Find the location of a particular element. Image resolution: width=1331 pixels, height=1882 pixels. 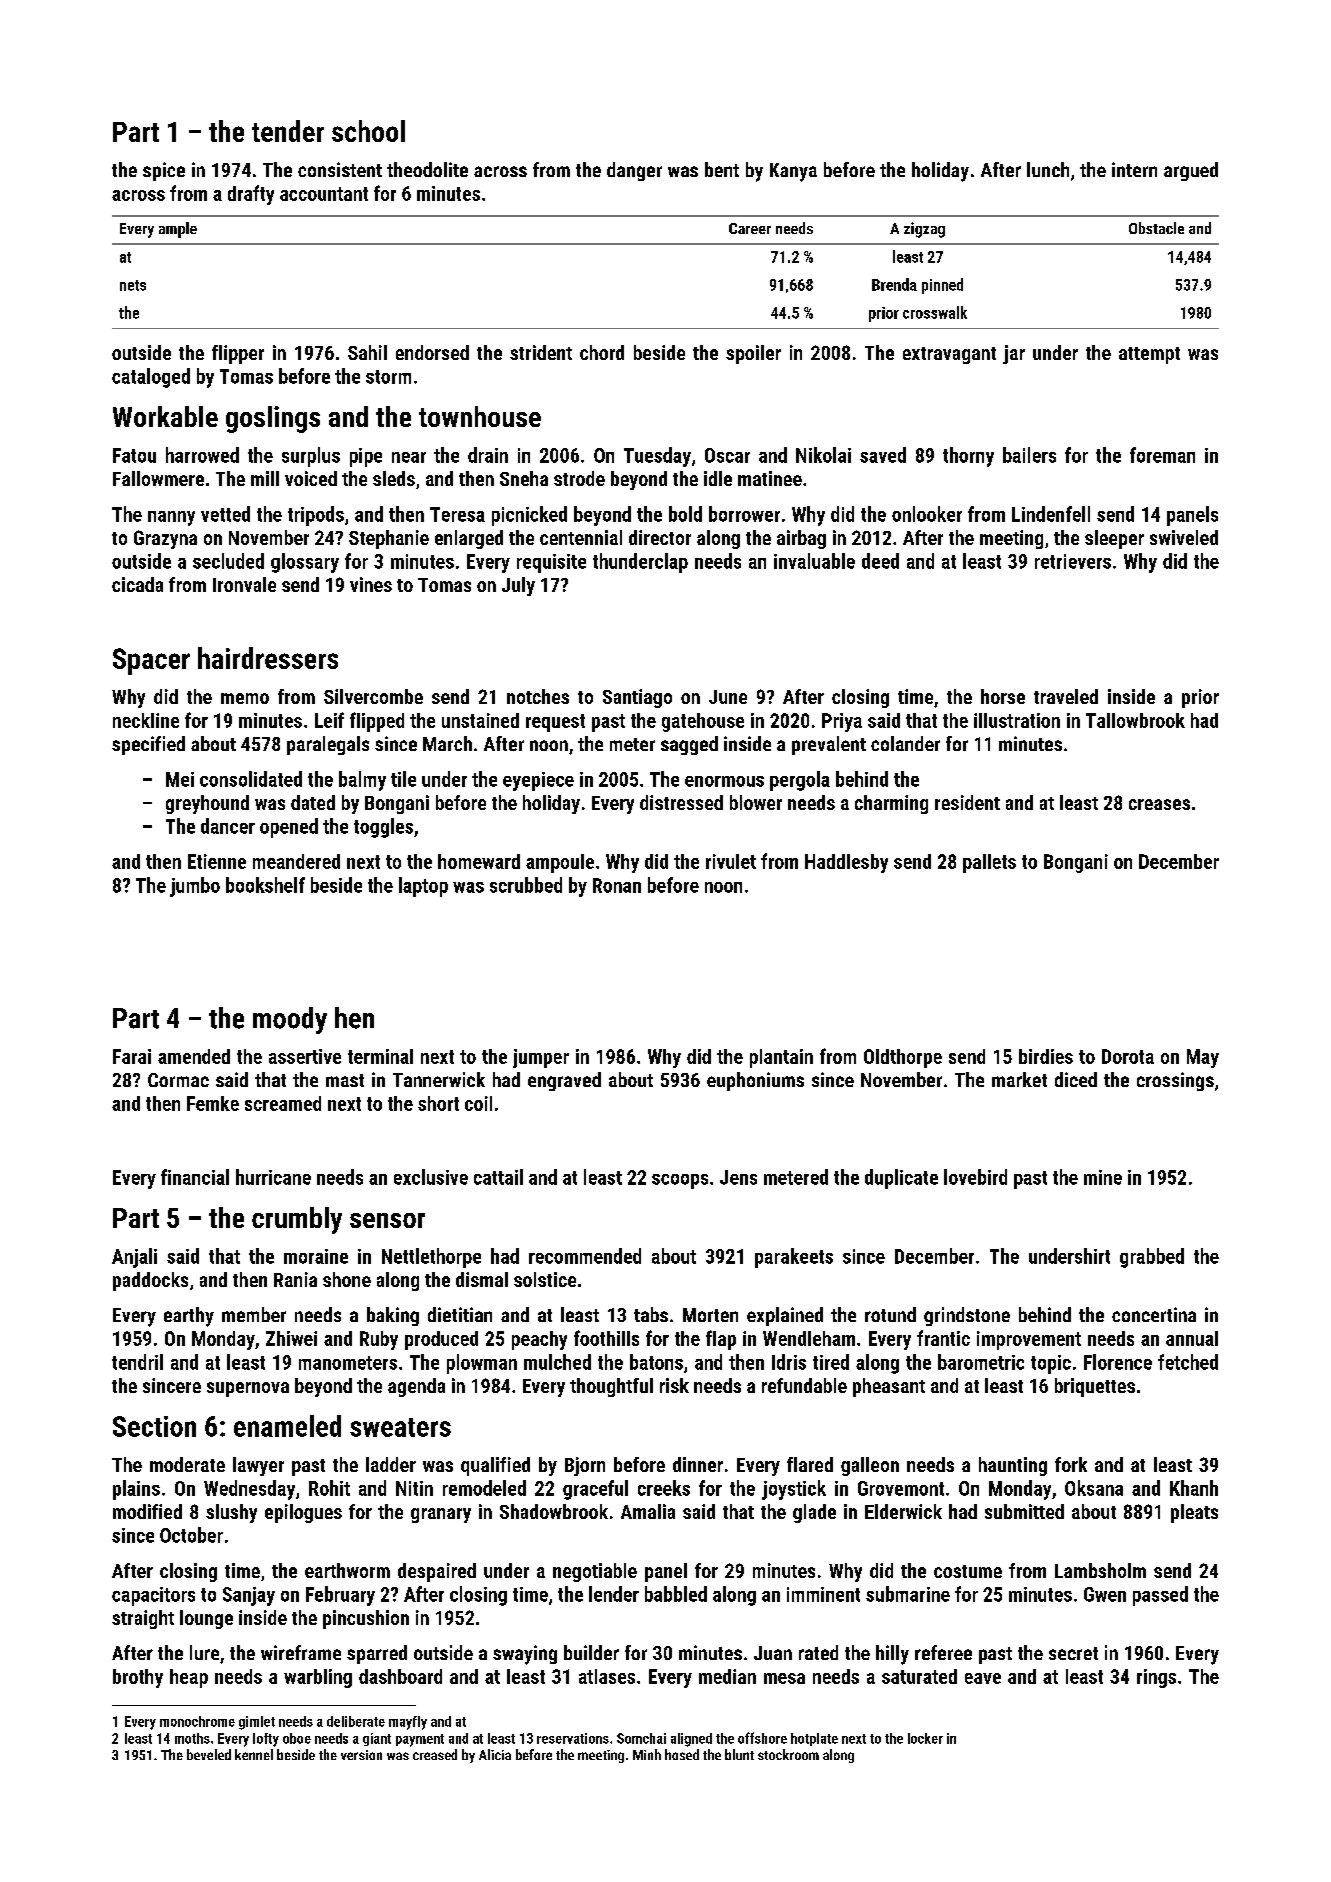

annual is located at coordinates (1192, 1338).
